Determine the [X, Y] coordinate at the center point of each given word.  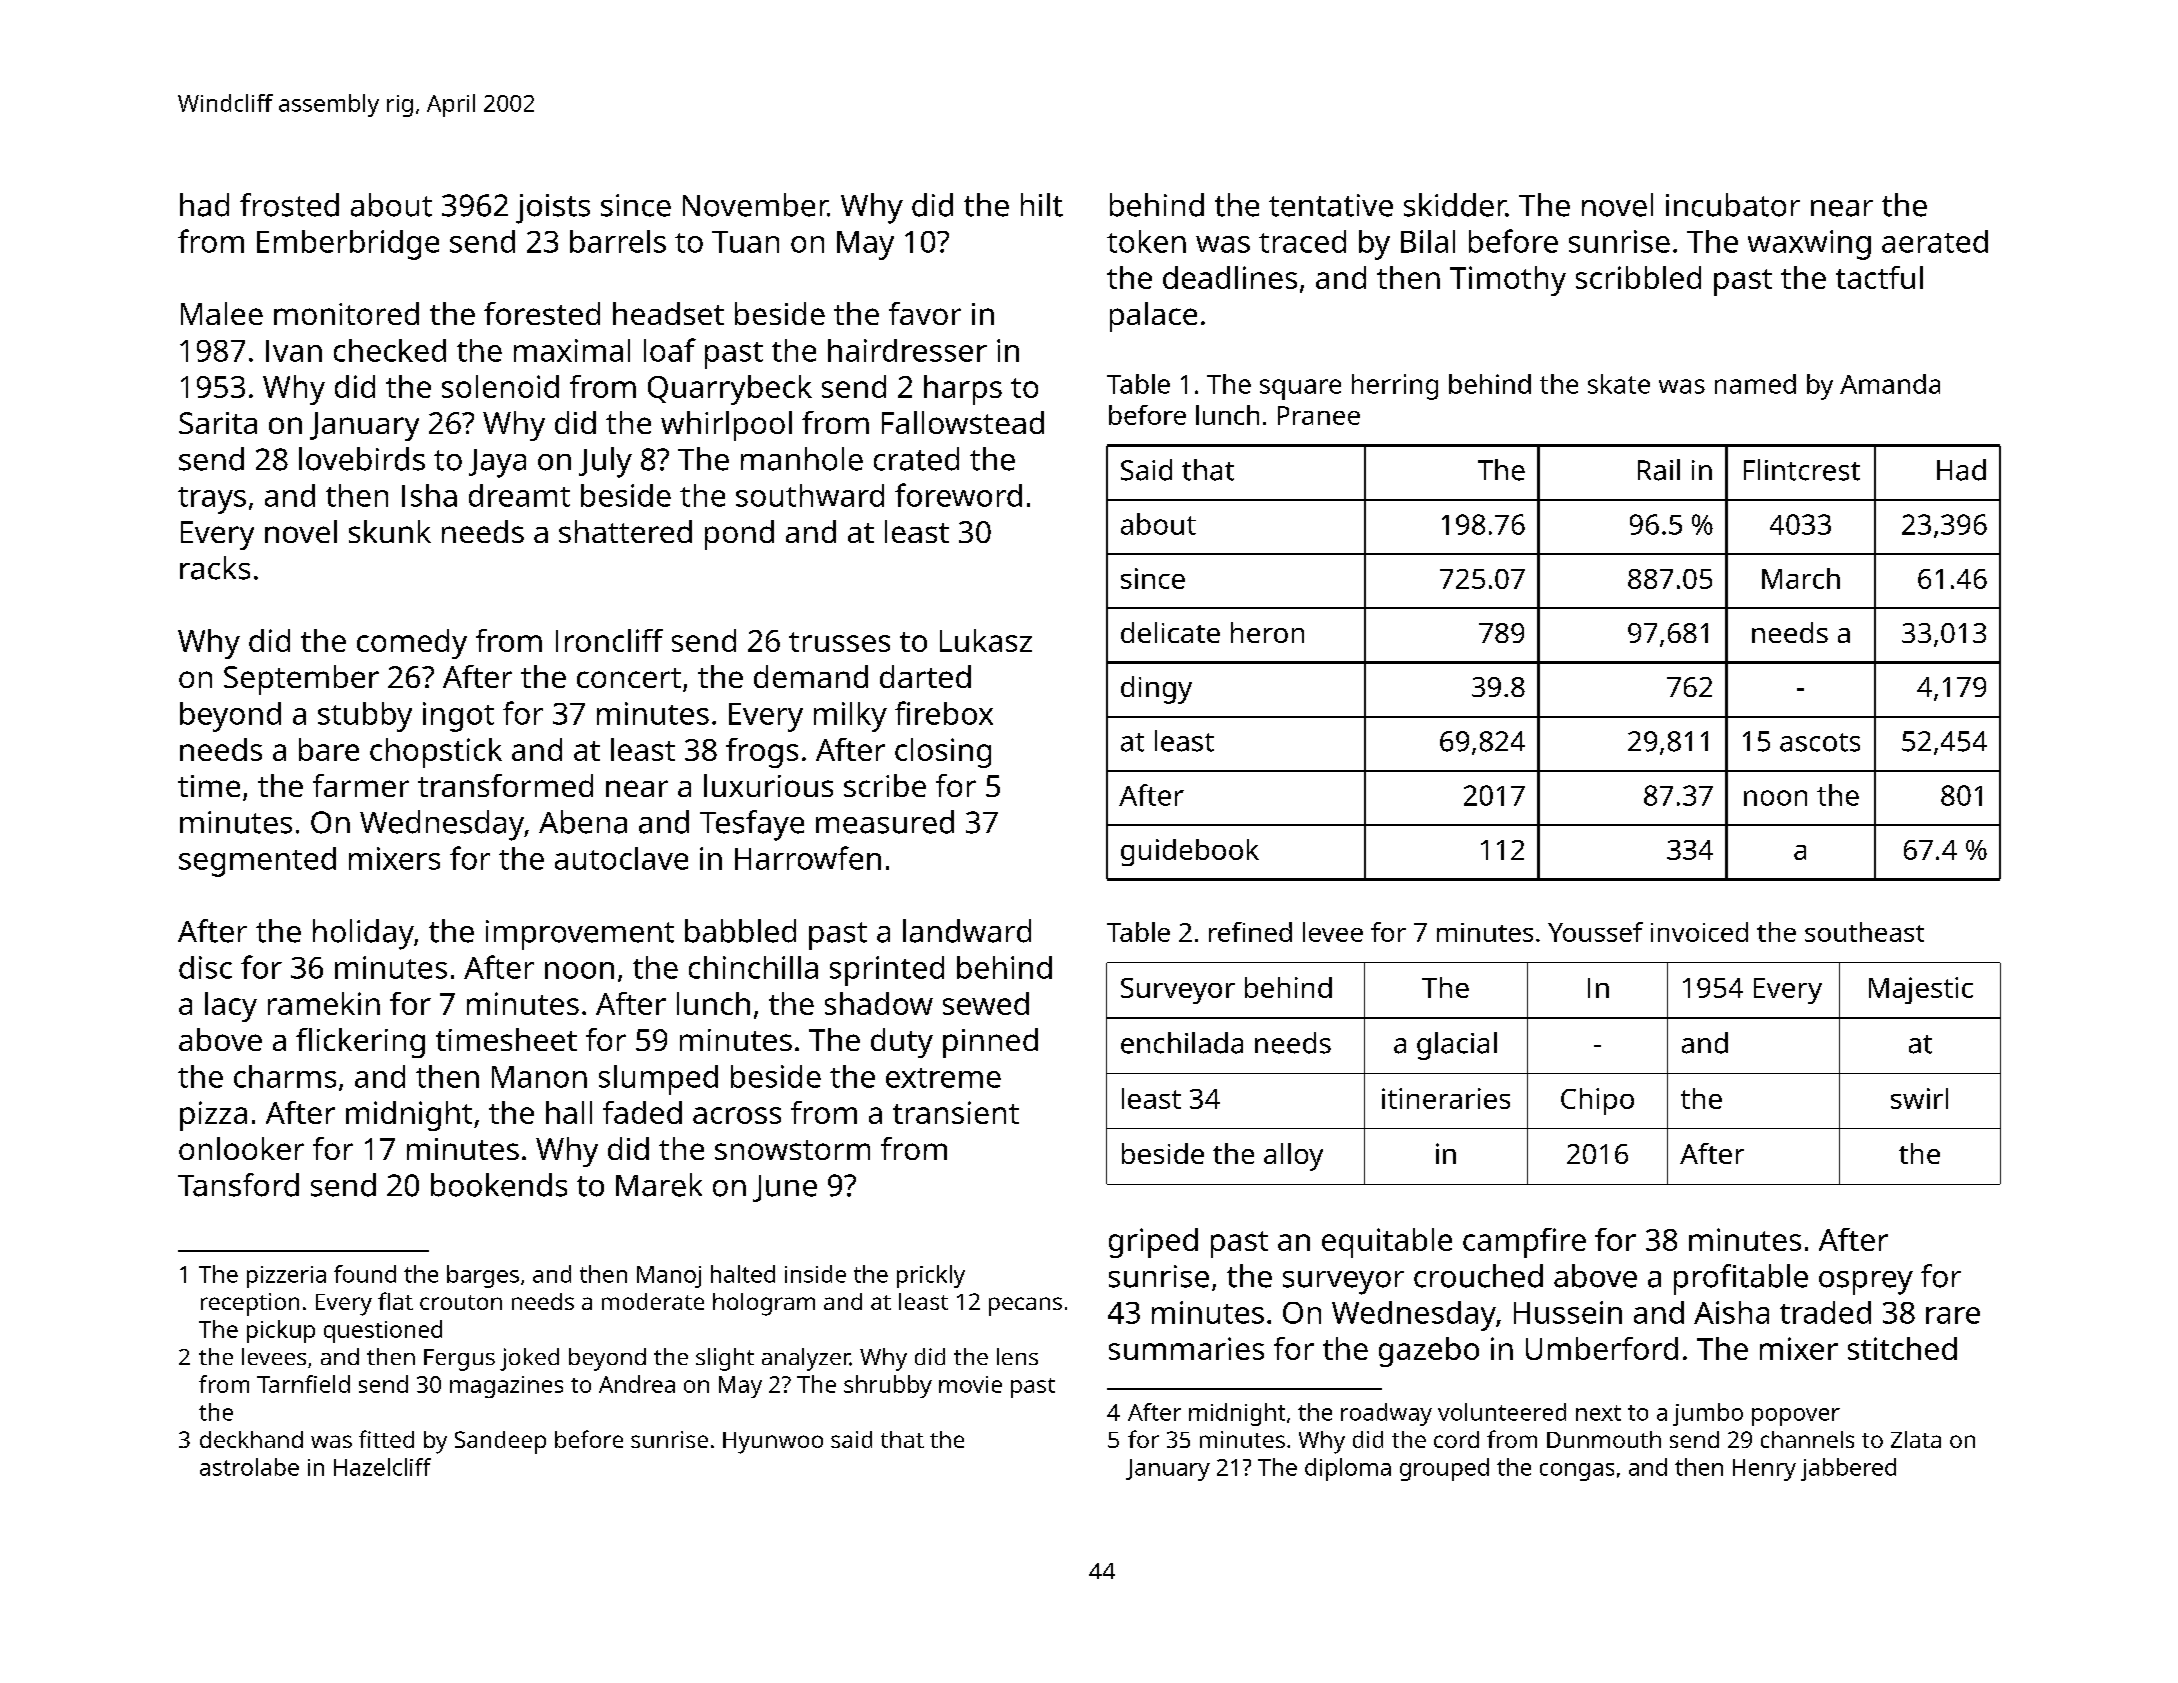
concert [629, 678]
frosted [289, 205]
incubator [1733, 205]
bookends [499, 1185]
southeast [1864, 932]
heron [1267, 632]
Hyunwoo [773, 1443]
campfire [1524, 1243]
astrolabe [249, 1467]
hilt [1042, 205]
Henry [1764, 1470]
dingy [1156, 690]
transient [956, 1112]
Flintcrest [1802, 470]
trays [212, 500]
